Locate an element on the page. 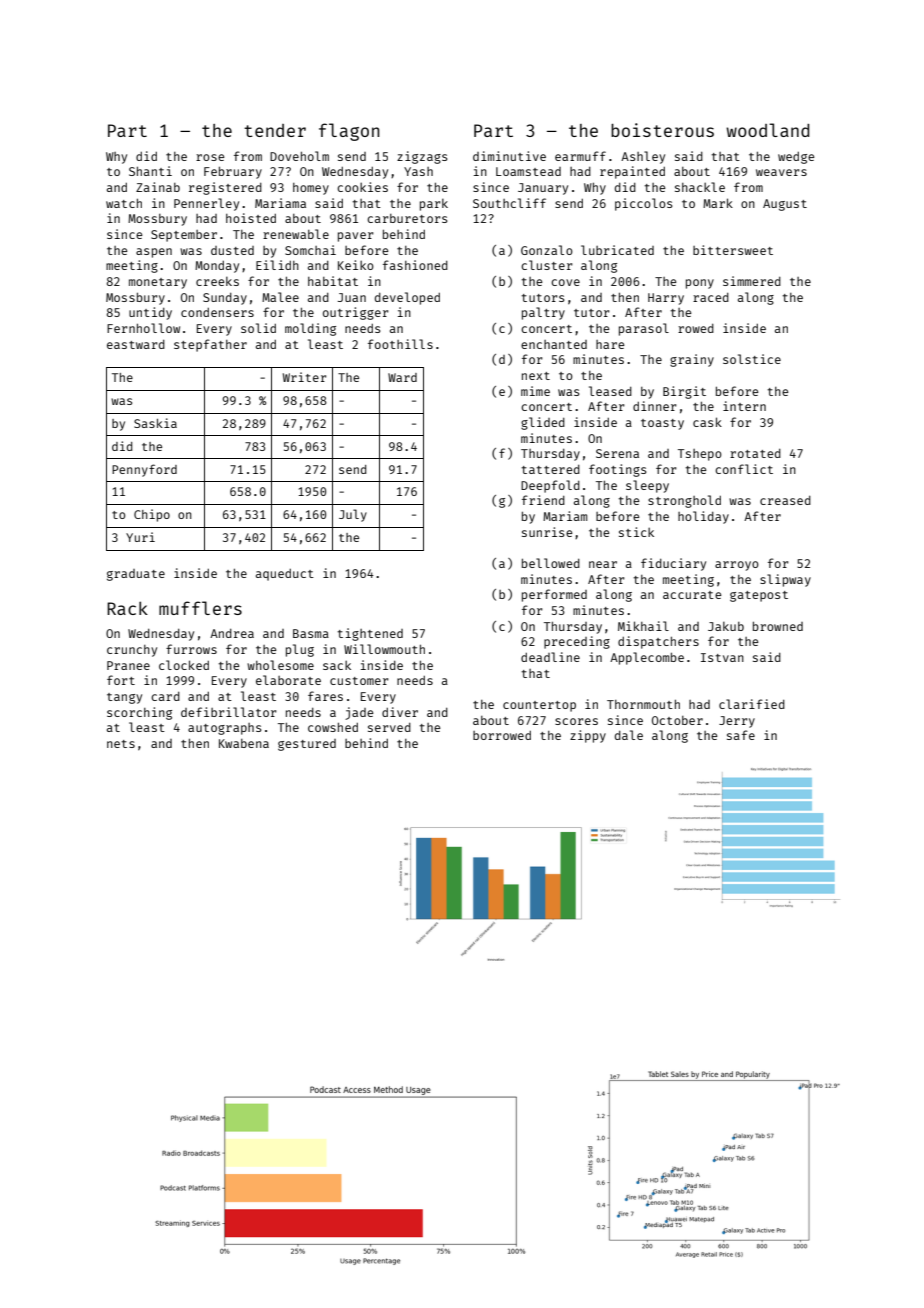 The height and width of the image is (1308, 924). Istvan is located at coordinates (722, 657).
